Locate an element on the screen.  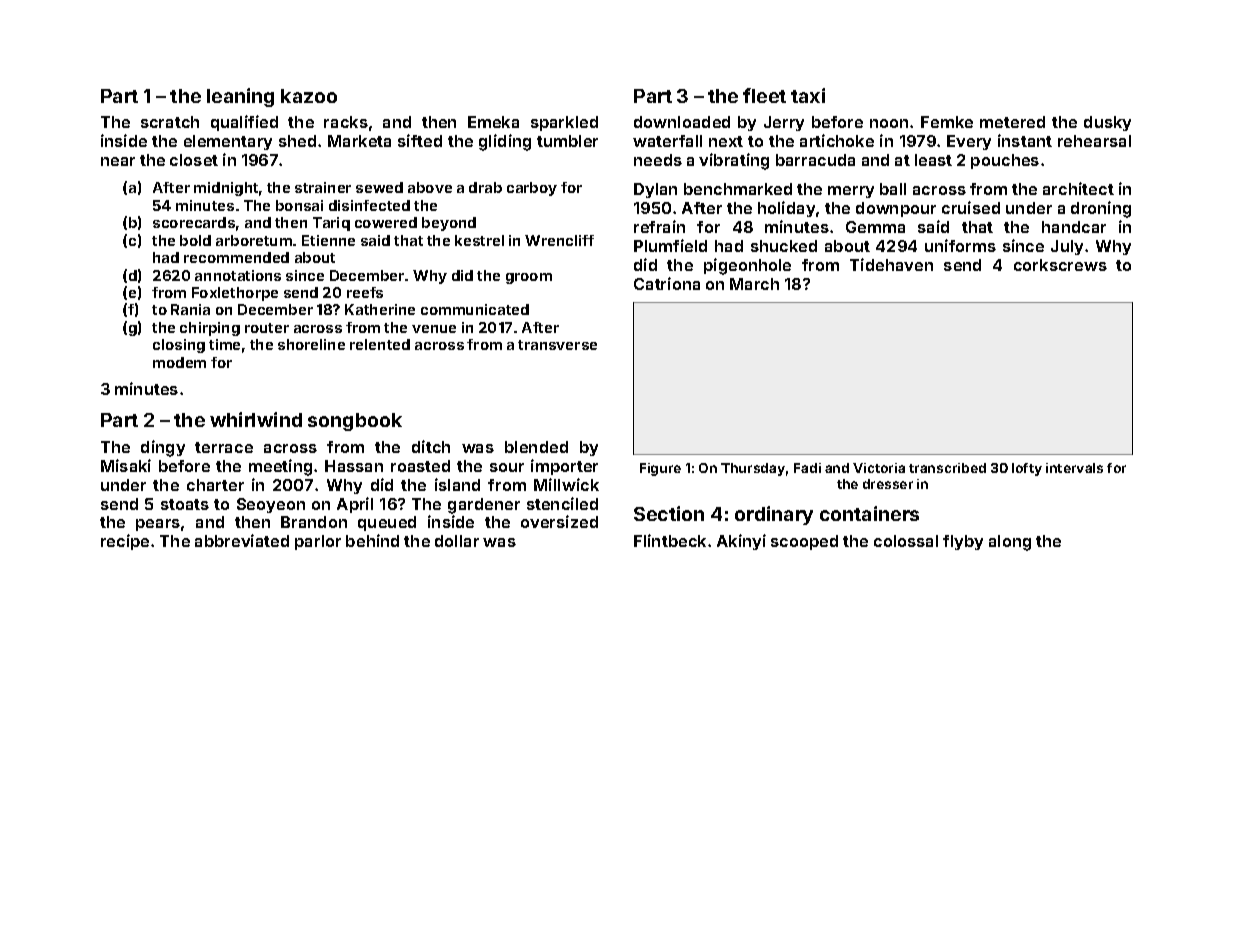
abbreviated is located at coordinates (242, 540).
